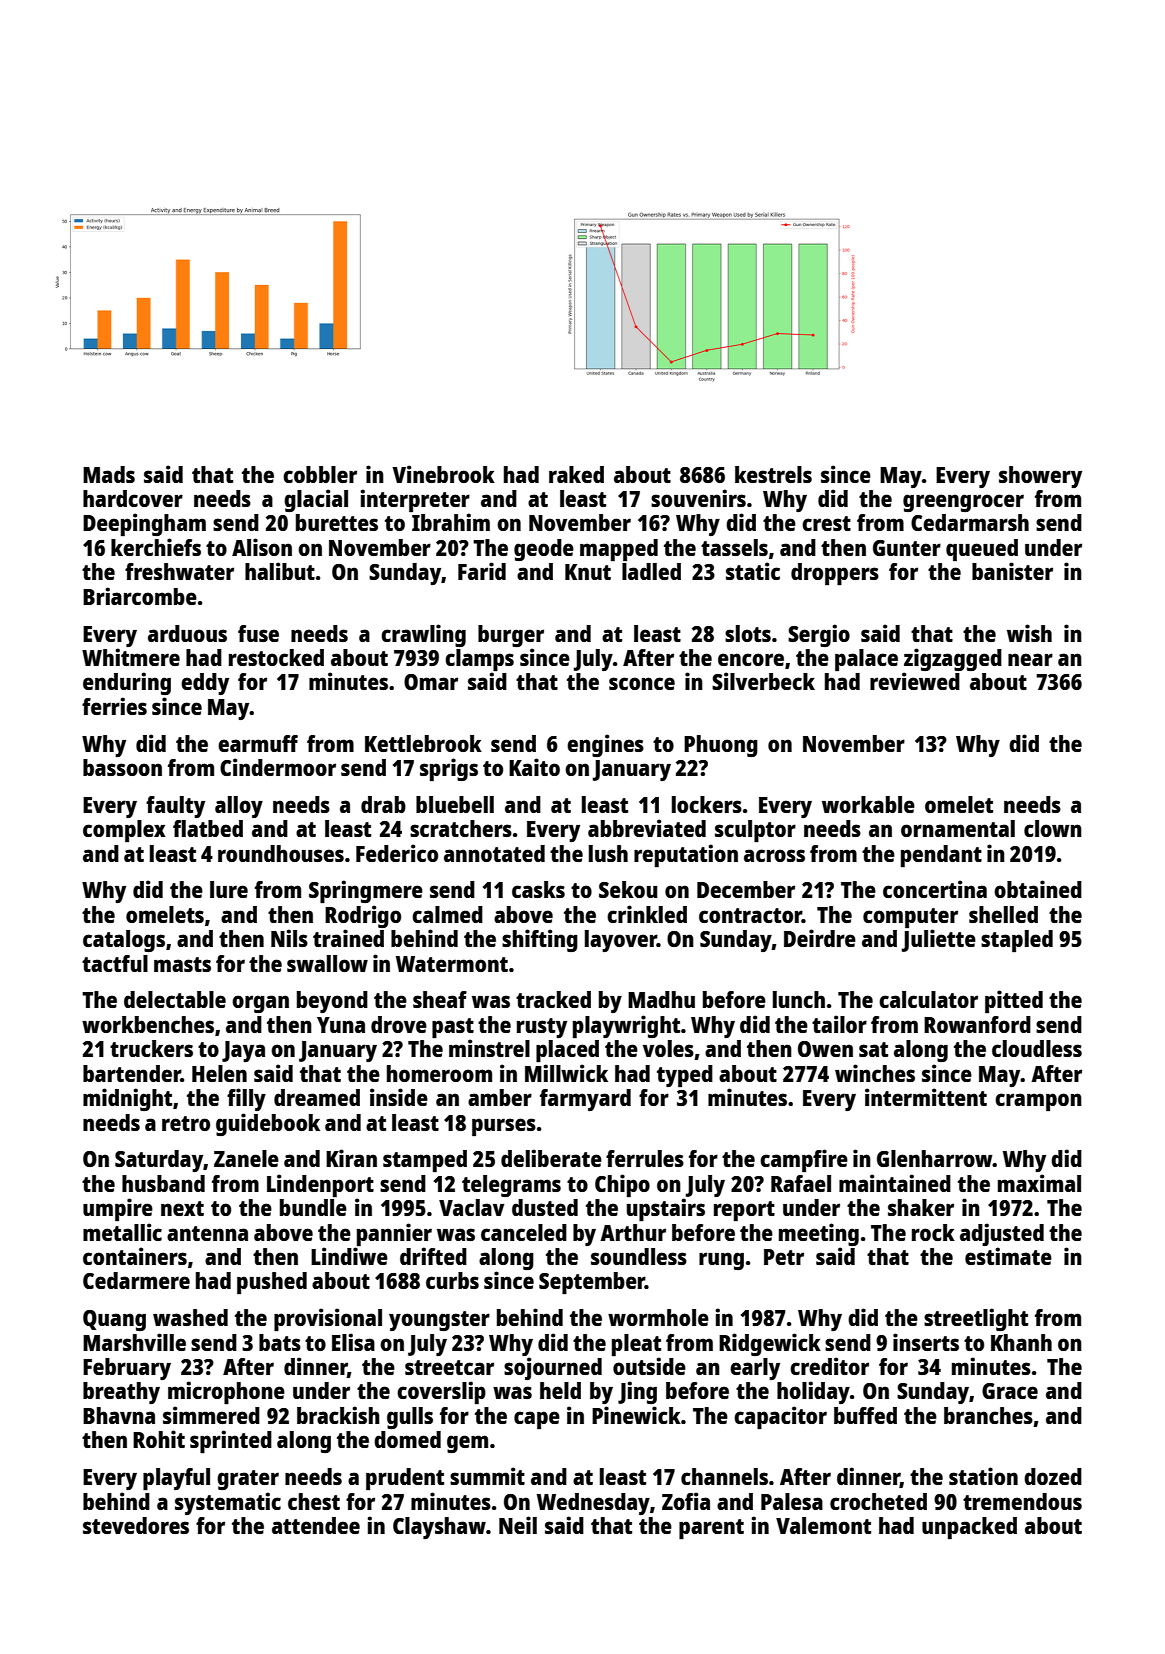  Describe the element at coordinates (452, 1280) in the screenshot. I see `curbs` at that location.
